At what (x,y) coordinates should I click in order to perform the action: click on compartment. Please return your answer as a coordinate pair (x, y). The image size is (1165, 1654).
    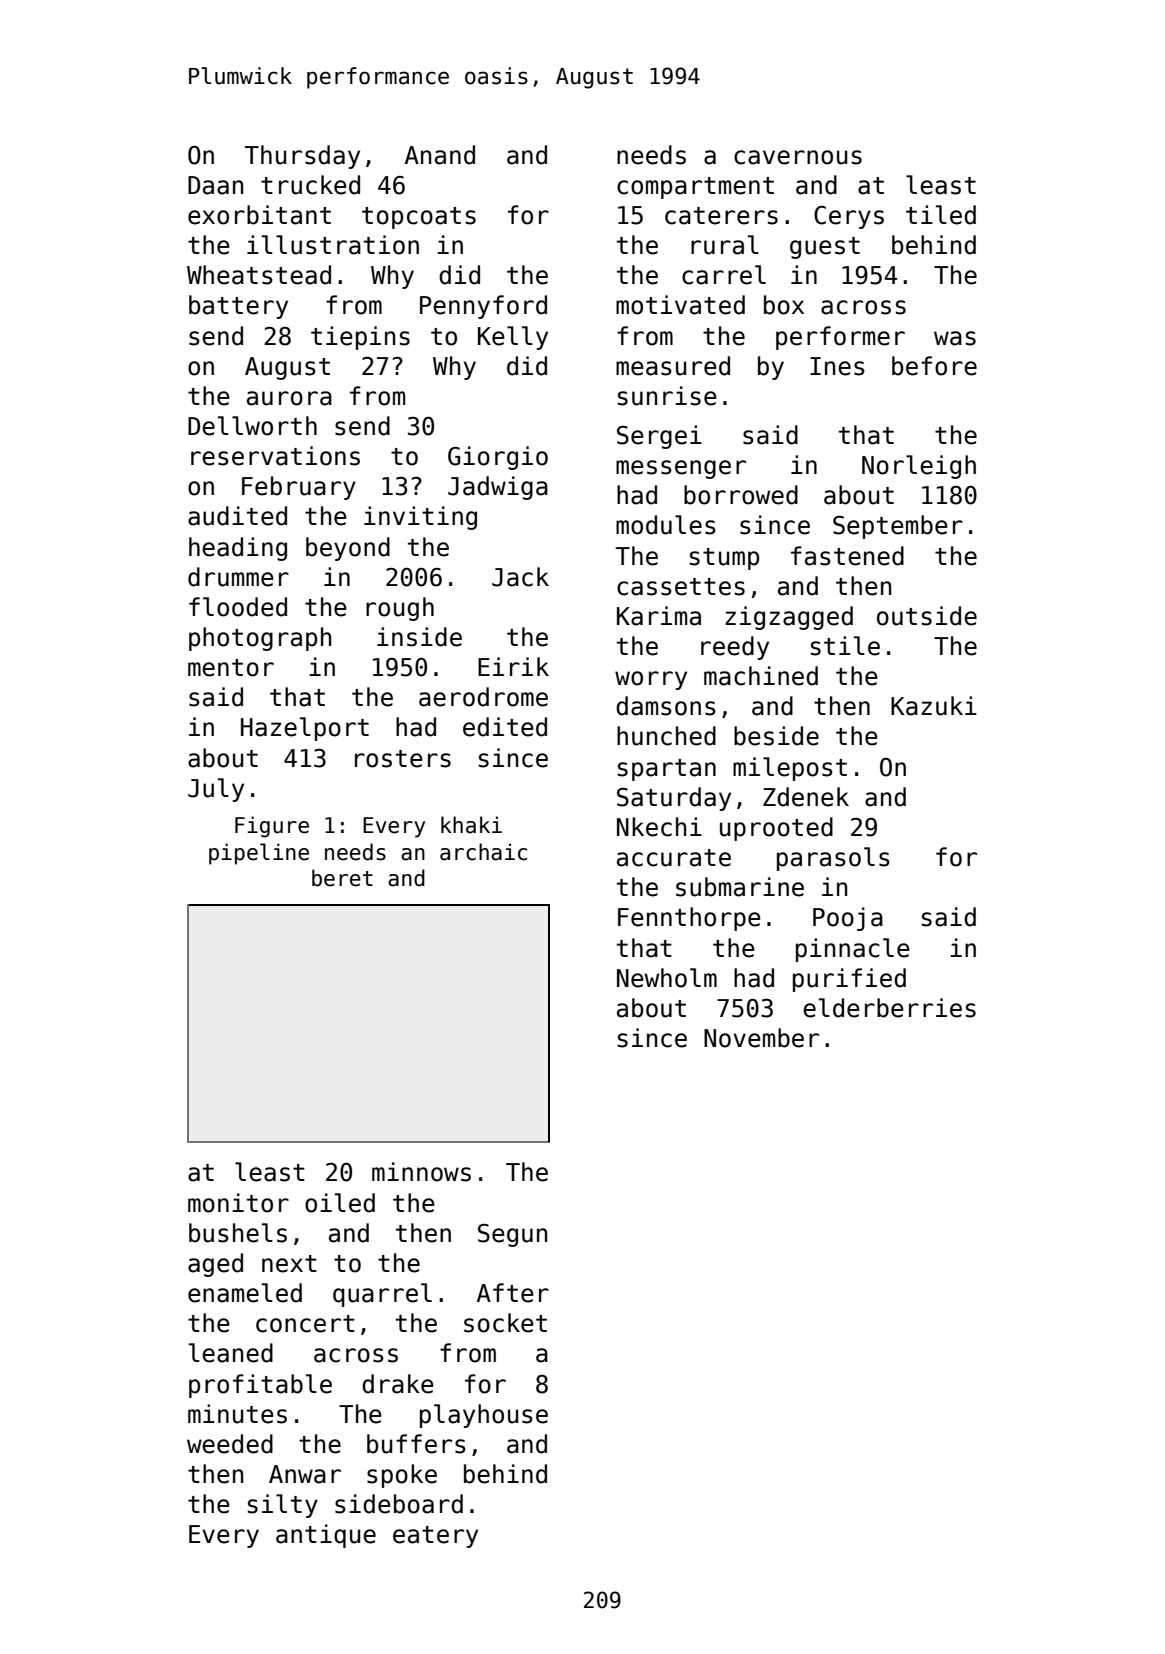
    Looking at the image, I should click on (695, 188).
